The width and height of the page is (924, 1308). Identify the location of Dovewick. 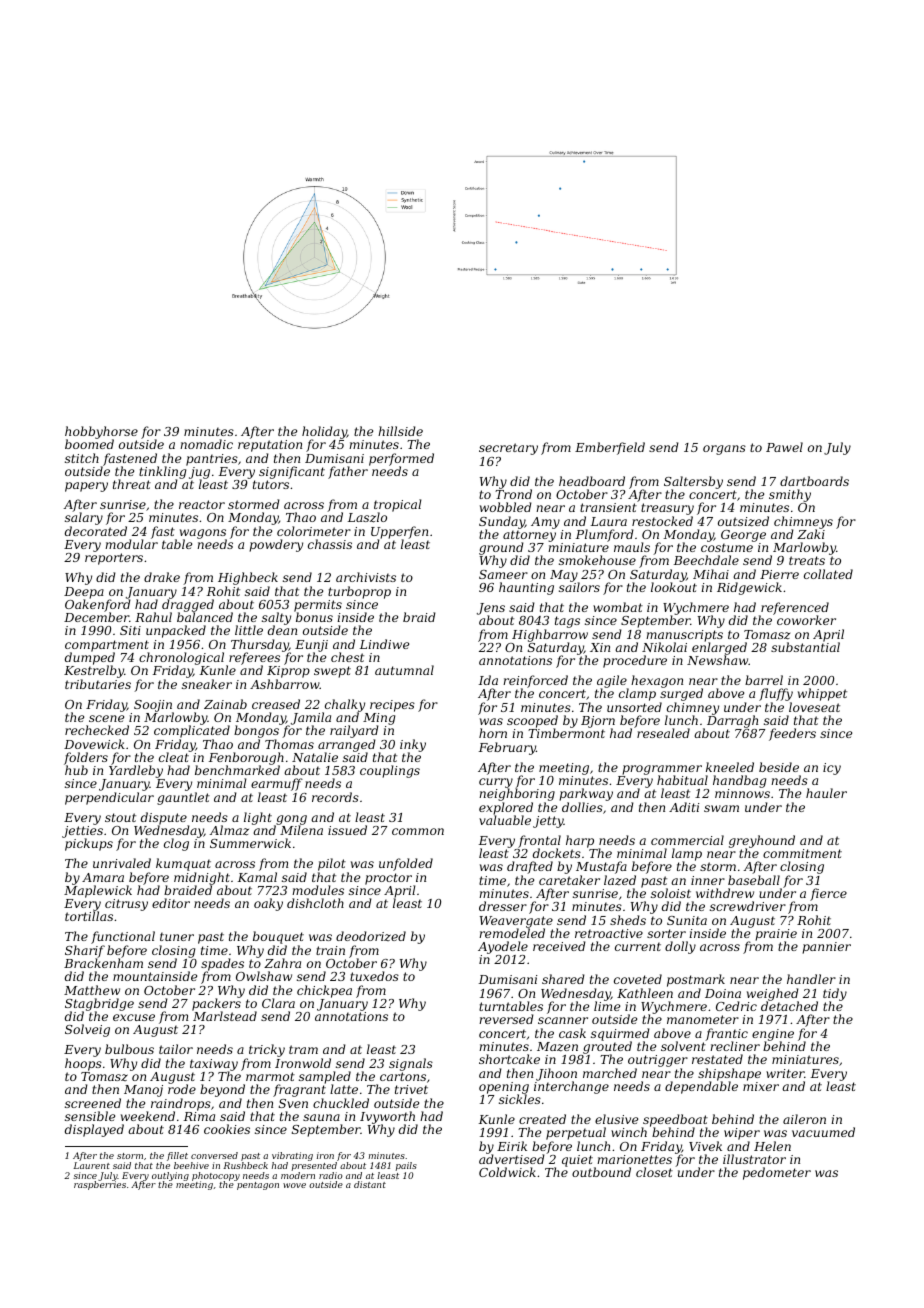
(94, 744).
